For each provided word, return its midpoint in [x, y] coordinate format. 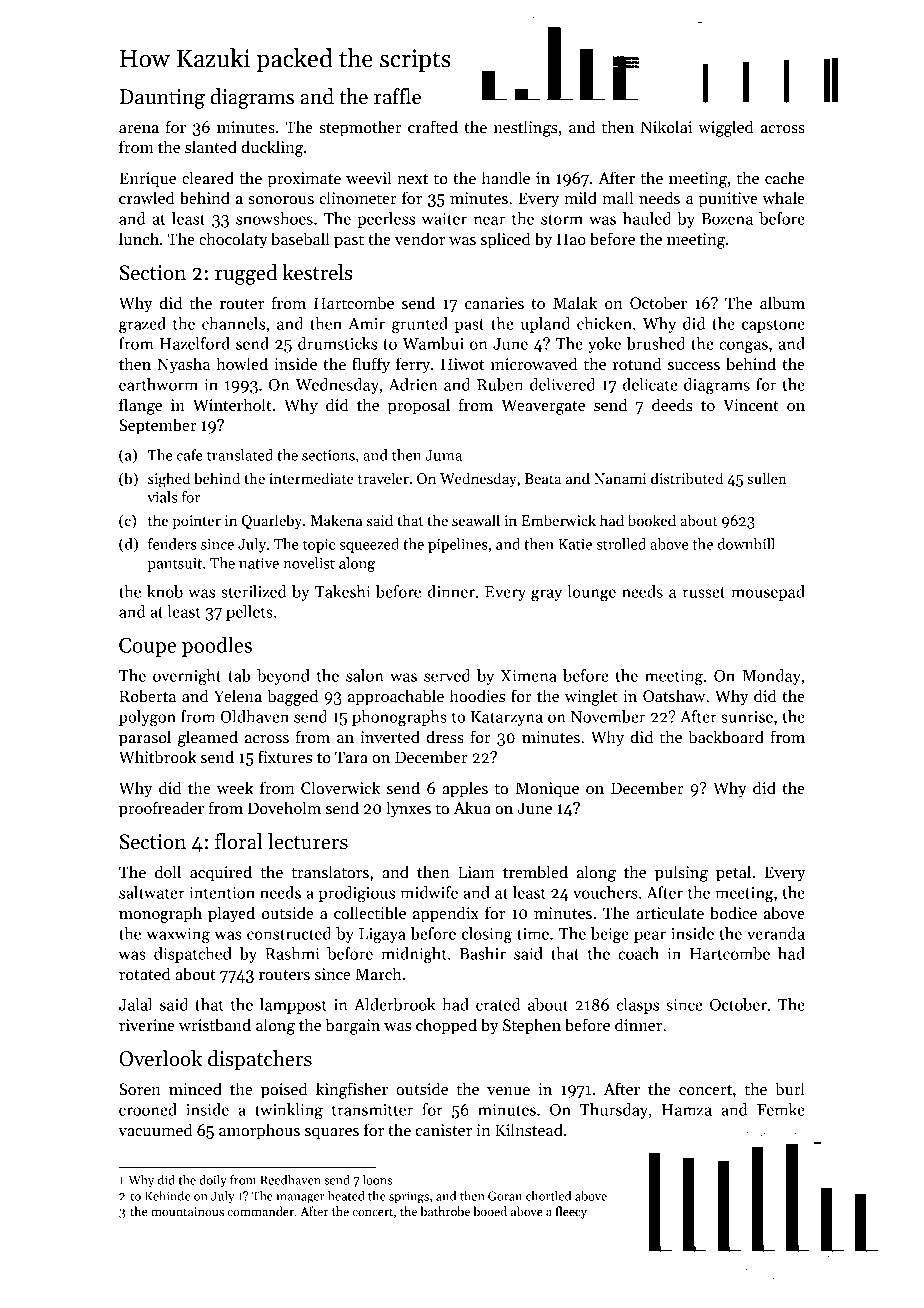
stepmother [360, 128]
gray [546, 595]
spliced [506, 240]
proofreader [161, 809]
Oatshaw [674, 696]
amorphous [259, 1131]
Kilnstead [529, 1130]
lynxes [408, 809]
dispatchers [260, 1060]
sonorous [281, 200]
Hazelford [195, 343]
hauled [647, 218]
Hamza [687, 1110]
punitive [728, 200]
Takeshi [342, 591]
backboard [726, 737]
